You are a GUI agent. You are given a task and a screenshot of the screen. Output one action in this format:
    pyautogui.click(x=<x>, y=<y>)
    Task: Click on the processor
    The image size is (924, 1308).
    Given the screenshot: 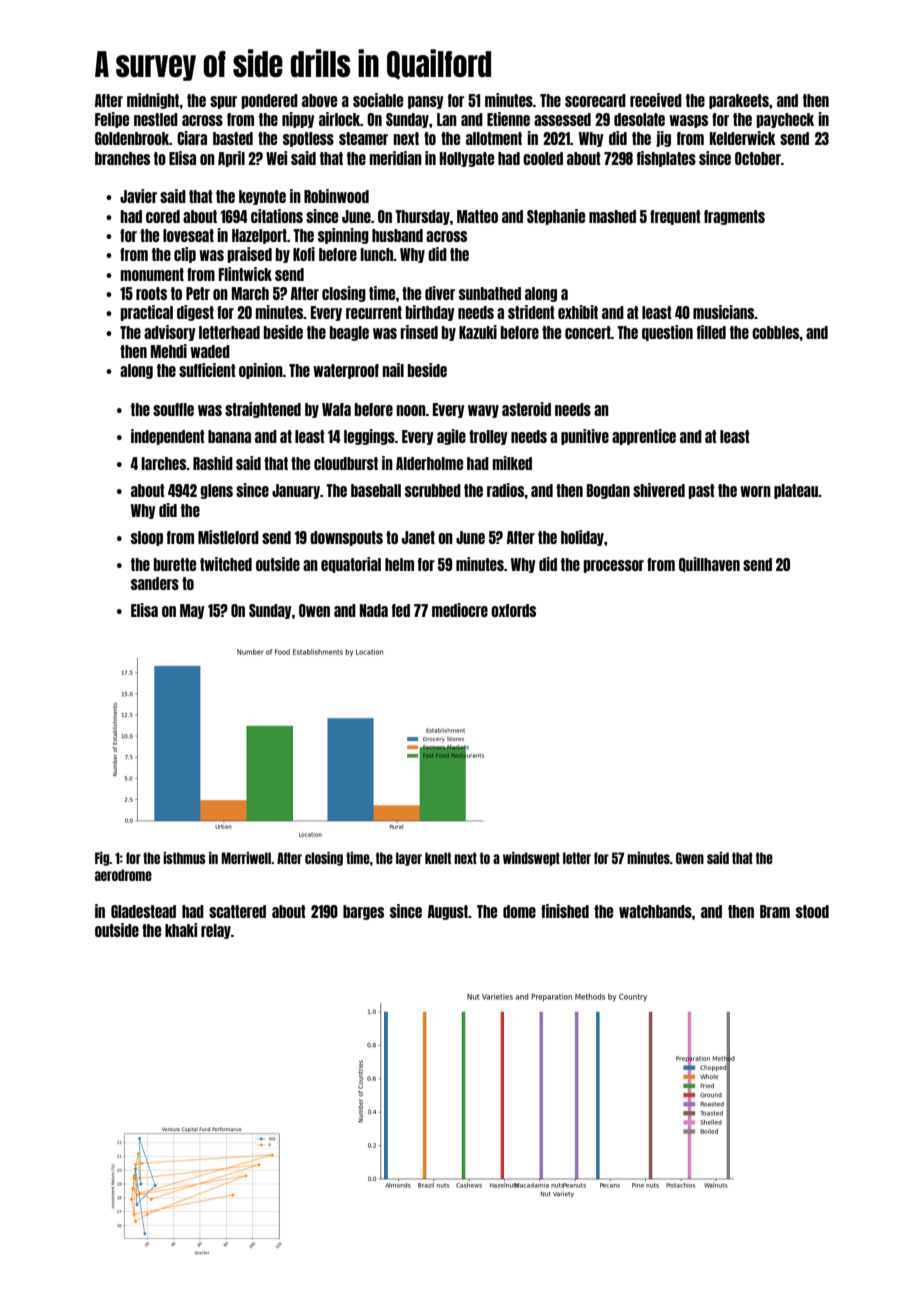 What is the action you would take?
    pyautogui.click(x=613, y=566)
